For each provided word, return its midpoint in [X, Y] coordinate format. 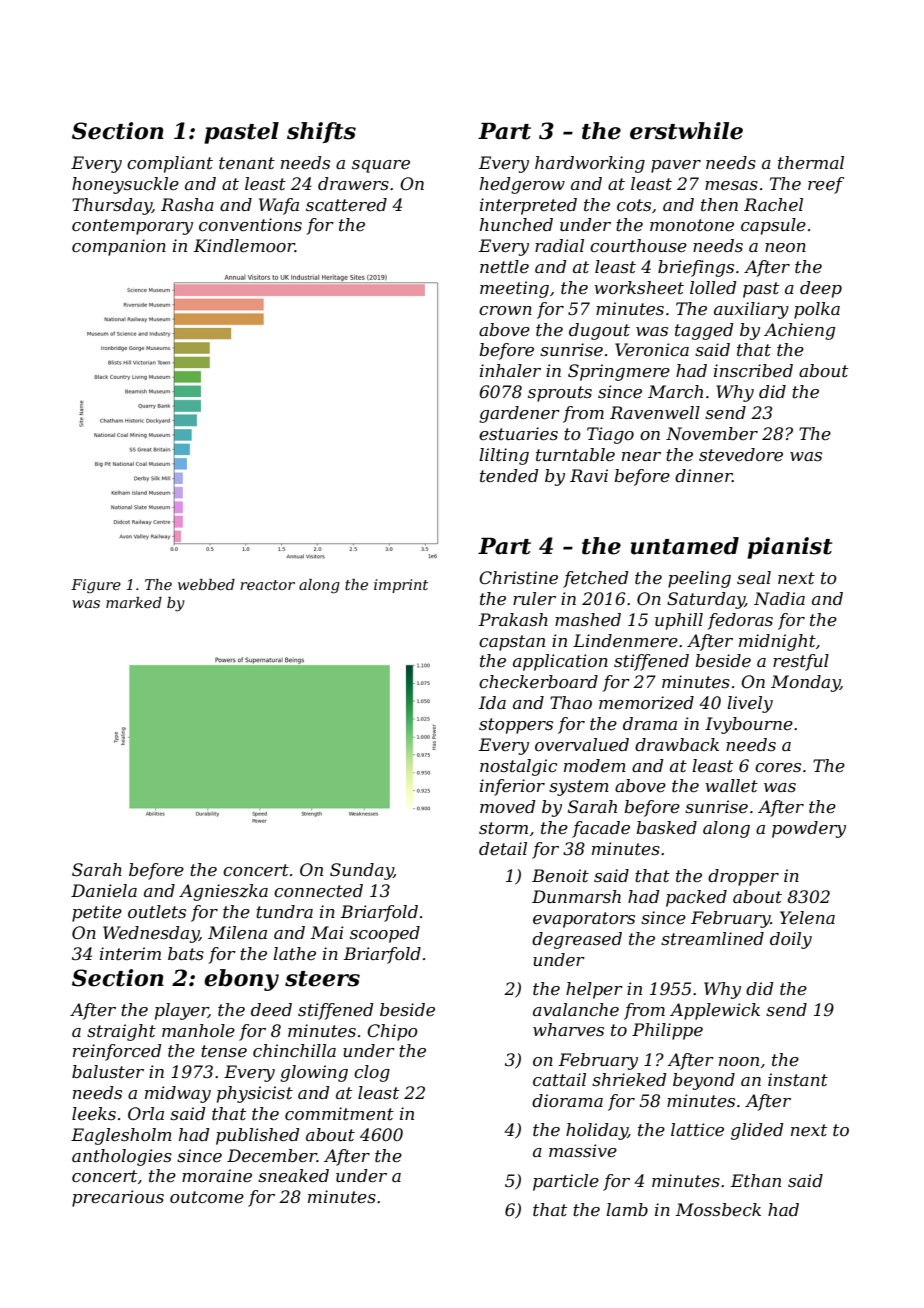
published [257, 1136]
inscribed [753, 370]
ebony [241, 980]
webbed [206, 584]
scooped [385, 934]
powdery [809, 829]
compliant [170, 164]
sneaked [293, 1175]
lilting [504, 456]
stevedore [741, 454]
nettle [504, 266]
